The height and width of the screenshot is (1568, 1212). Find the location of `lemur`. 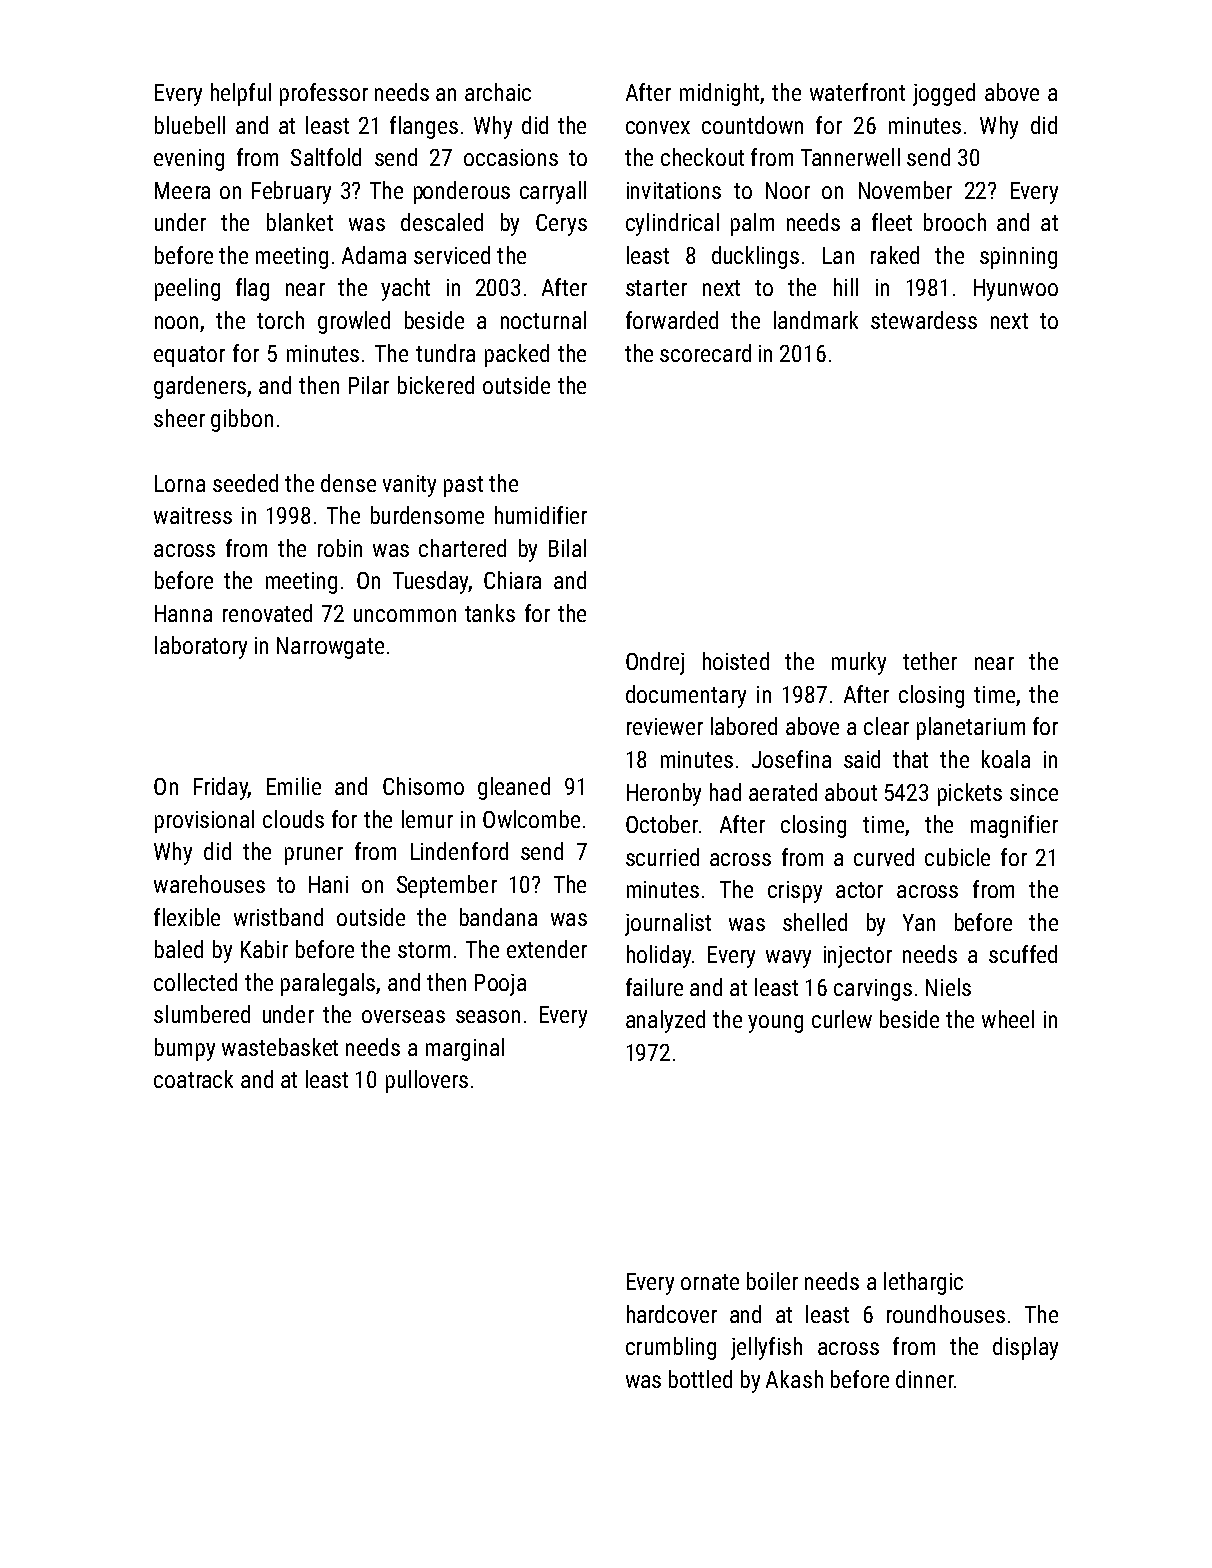

lemur is located at coordinates (427, 819).
